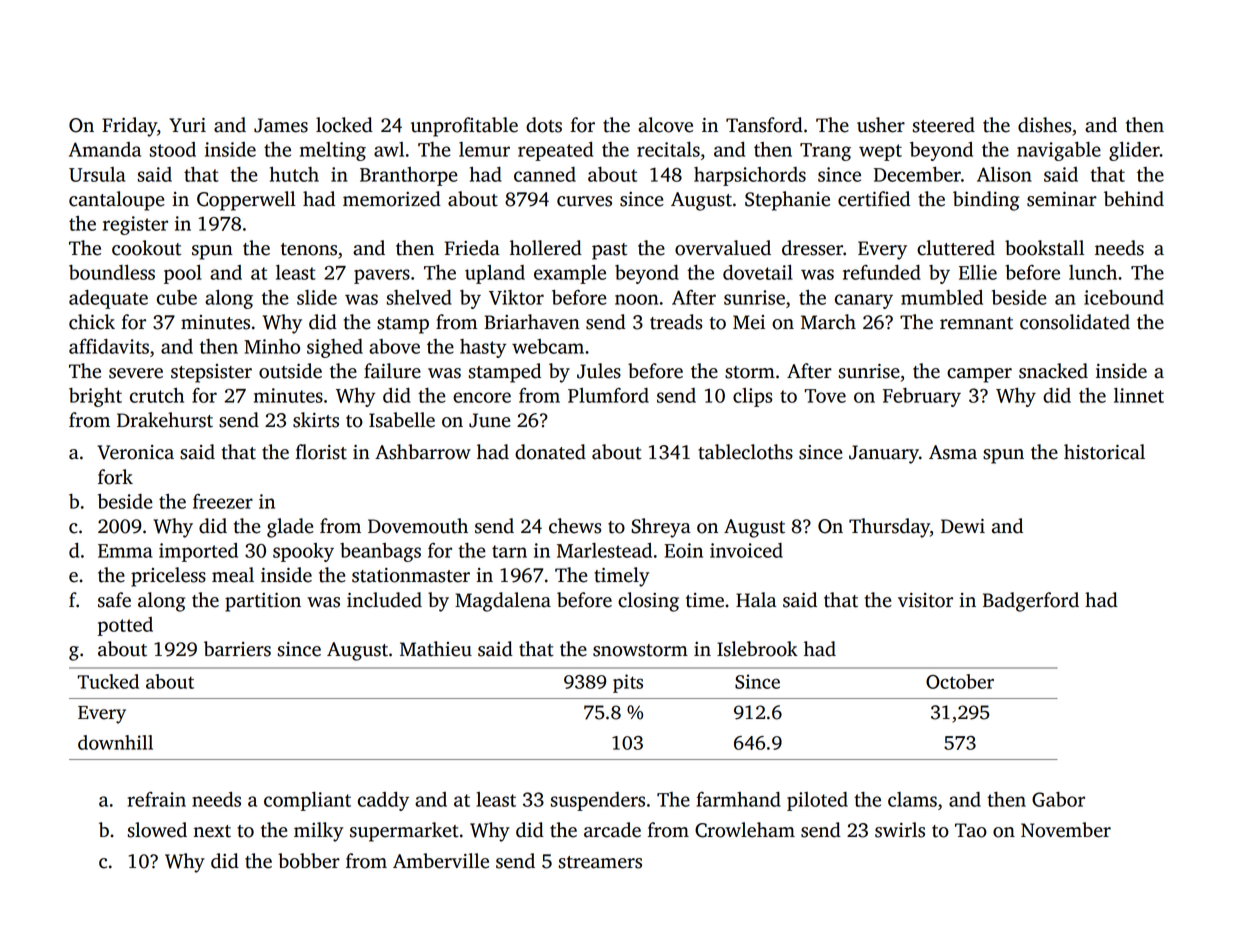  Describe the element at coordinates (263, 602) in the document. I see `partition` at that location.
